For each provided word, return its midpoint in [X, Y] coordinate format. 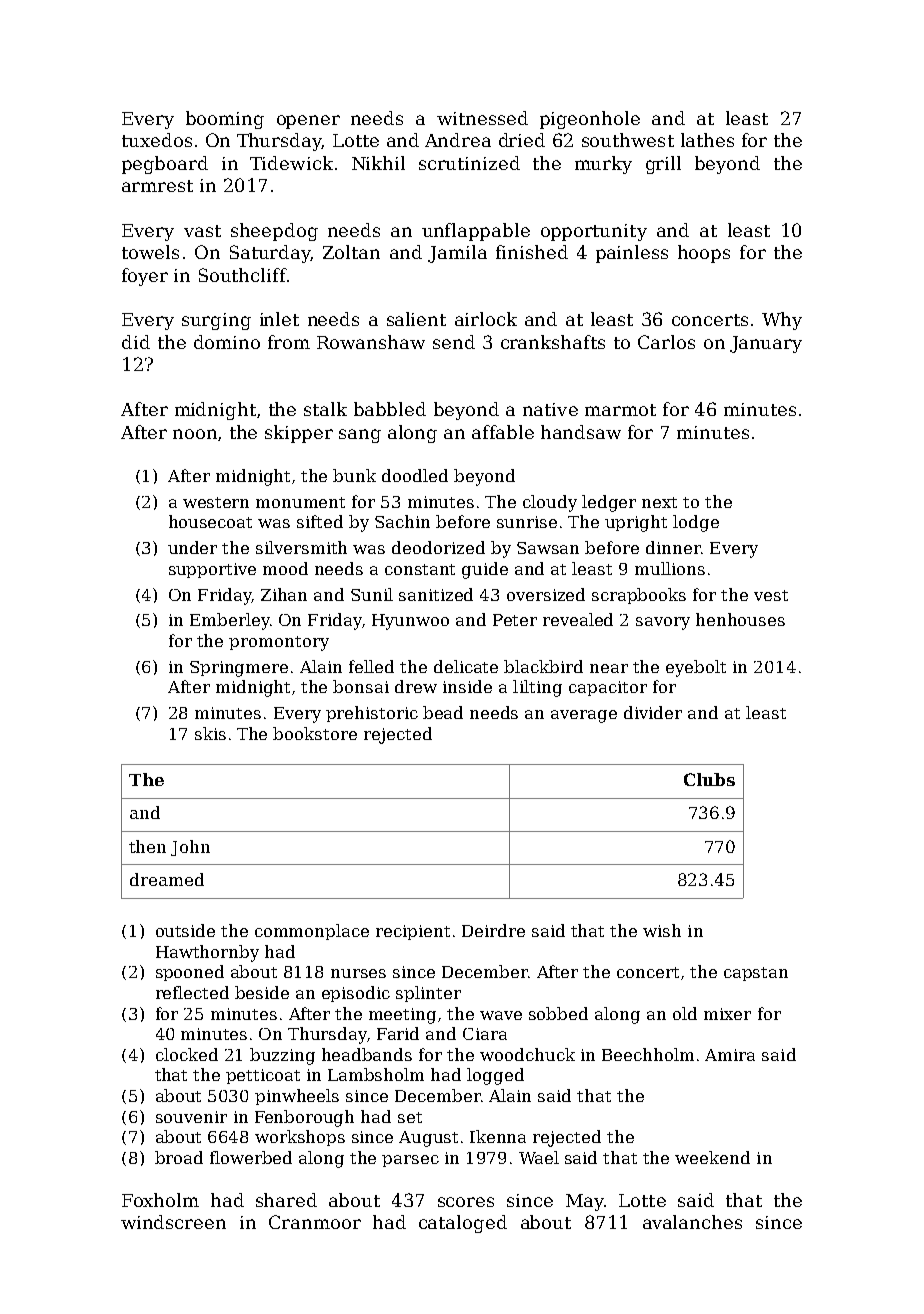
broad [179, 1157]
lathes [707, 140]
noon [195, 434]
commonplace [312, 932]
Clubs [709, 779]
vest [771, 595]
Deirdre [493, 930]
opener [308, 122]
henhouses [740, 619]
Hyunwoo [410, 622]
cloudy [550, 503]
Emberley [230, 621]
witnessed [482, 118]
